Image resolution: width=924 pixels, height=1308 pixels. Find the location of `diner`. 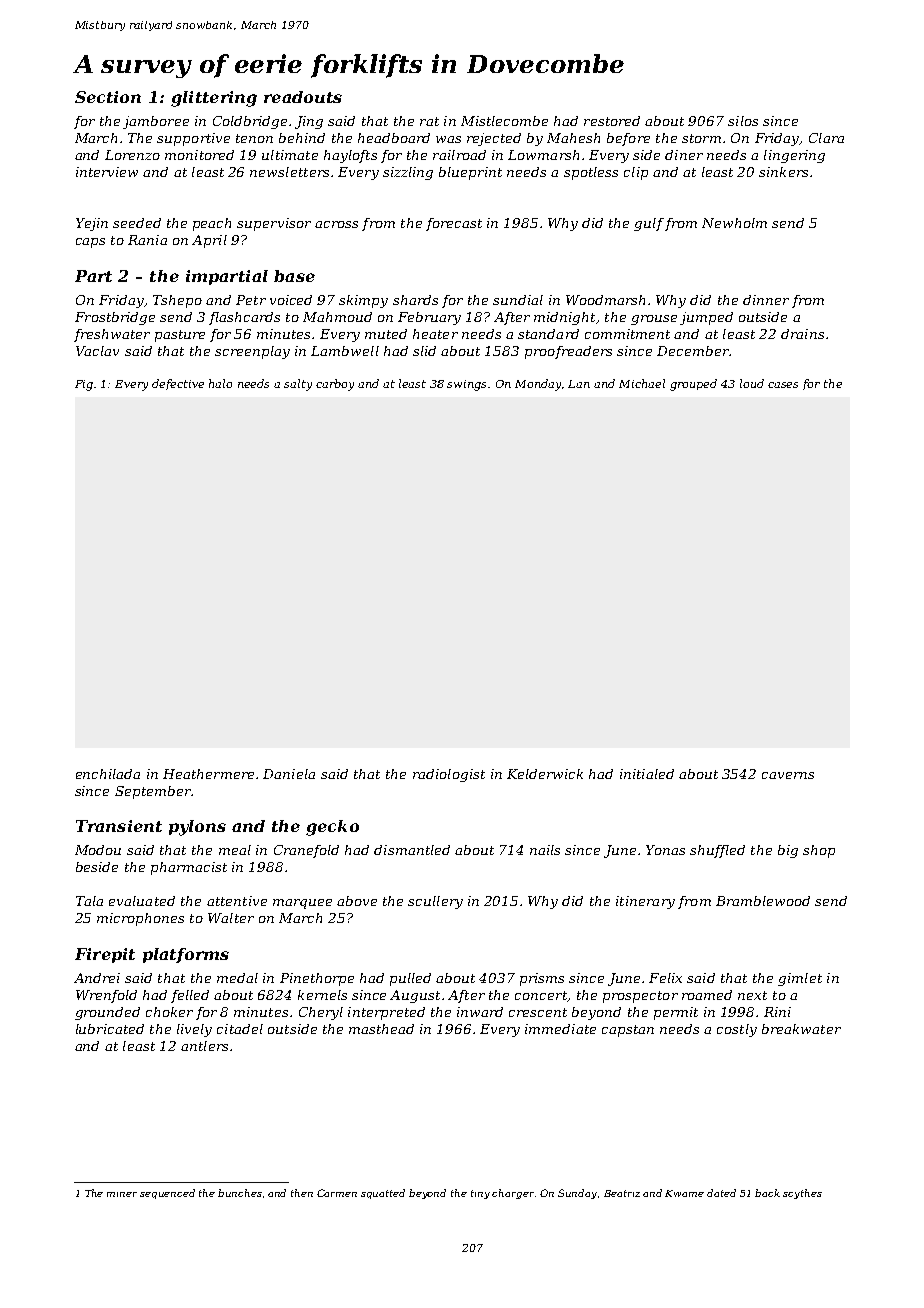

diner is located at coordinates (684, 155).
